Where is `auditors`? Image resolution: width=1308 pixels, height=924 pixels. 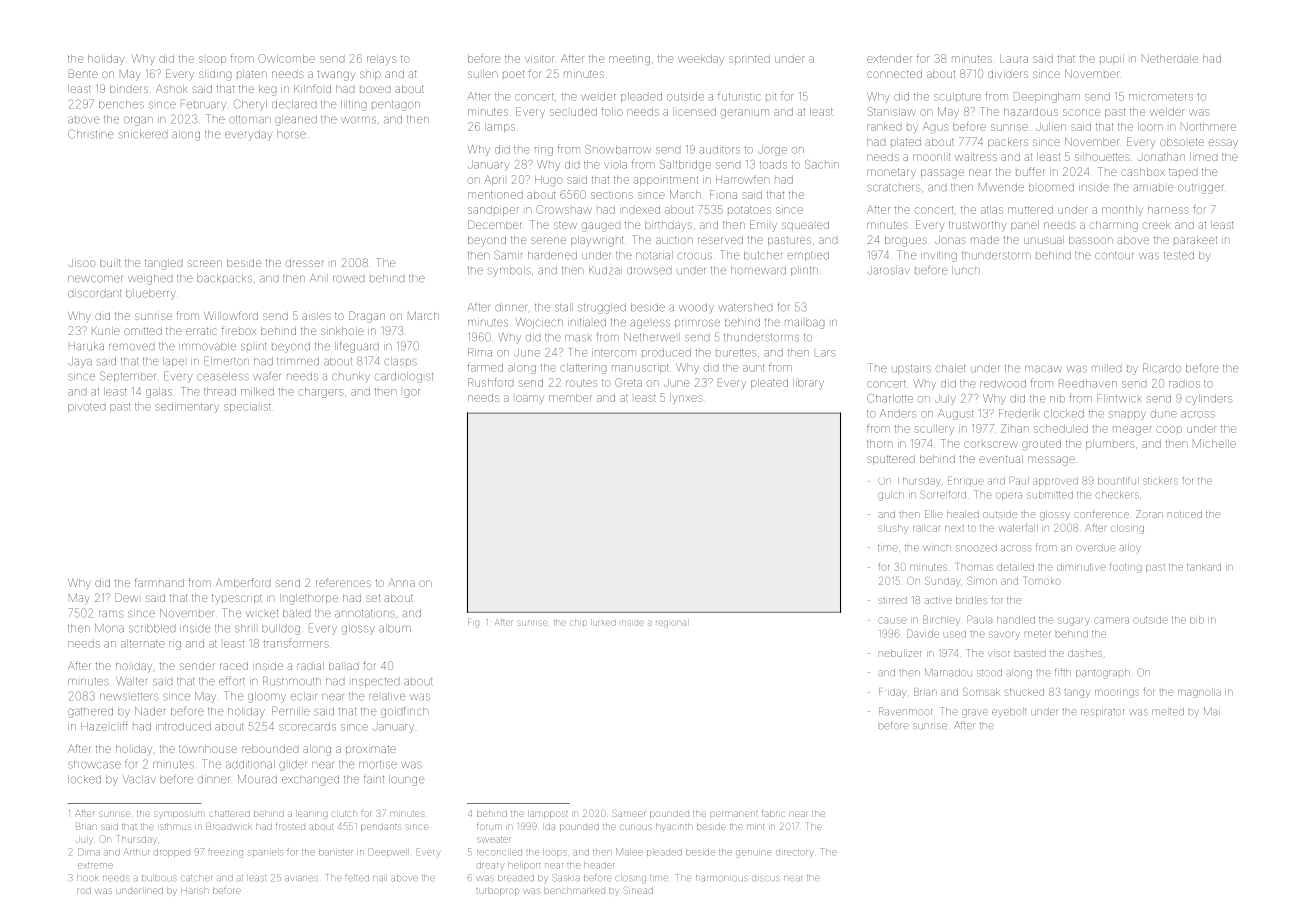 auditors is located at coordinates (719, 149).
